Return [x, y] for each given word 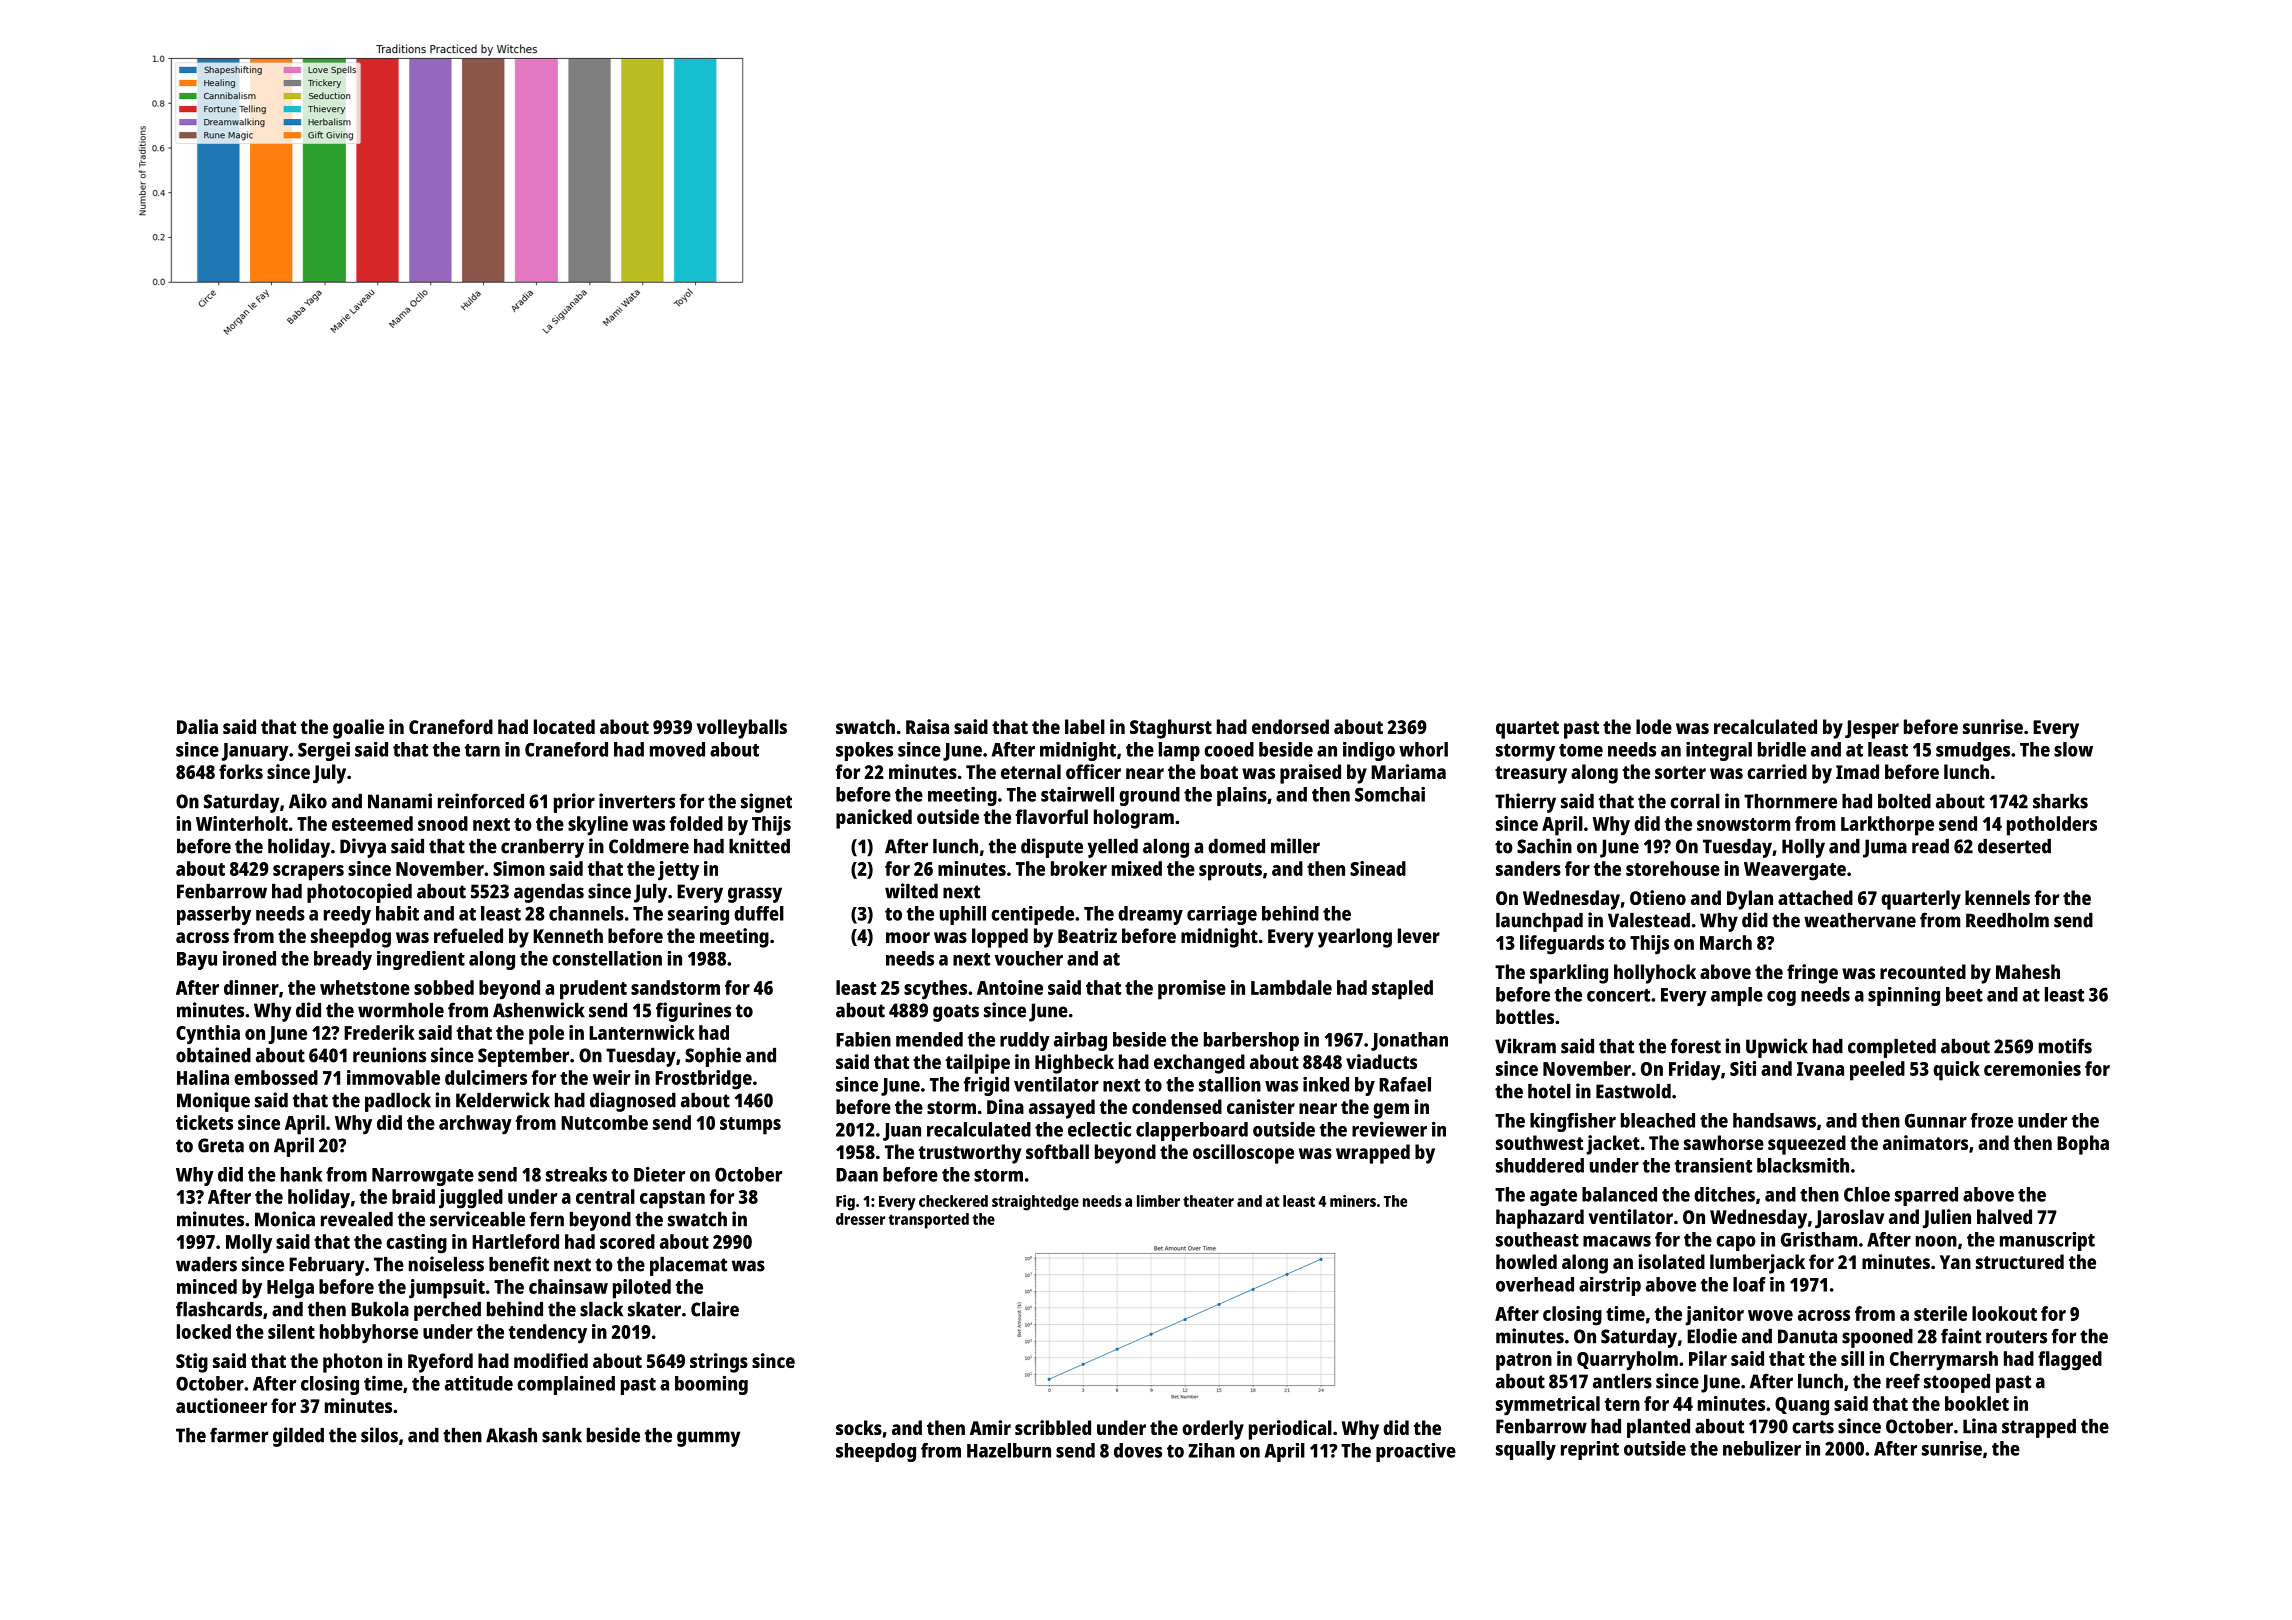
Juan [902, 1132]
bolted [1904, 801]
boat [1219, 771]
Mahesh [2028, 971]
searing [698, 915]
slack [601, 1309]
